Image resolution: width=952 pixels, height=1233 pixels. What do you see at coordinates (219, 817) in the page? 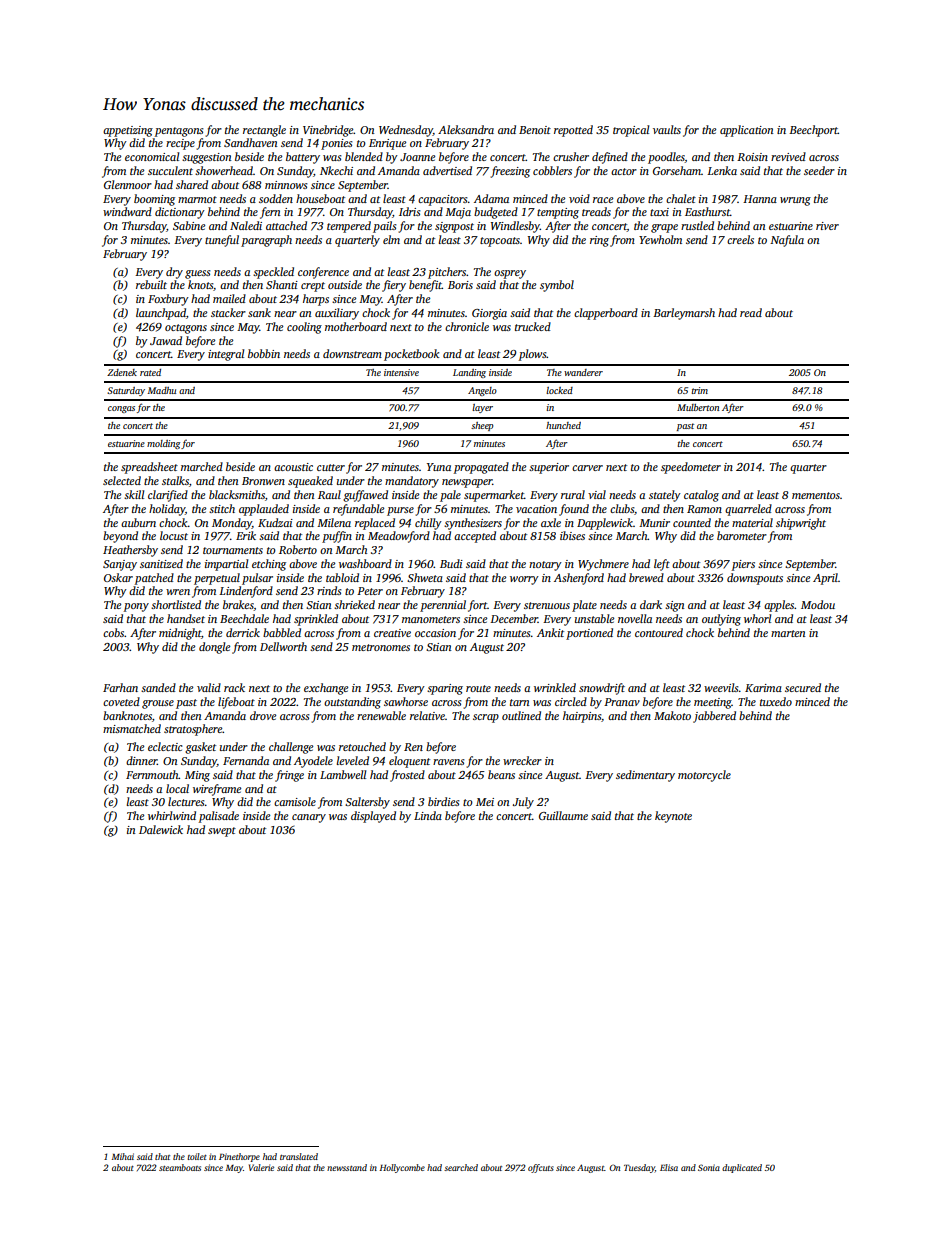
I see `palisade` at bounding box center [219, 817].
